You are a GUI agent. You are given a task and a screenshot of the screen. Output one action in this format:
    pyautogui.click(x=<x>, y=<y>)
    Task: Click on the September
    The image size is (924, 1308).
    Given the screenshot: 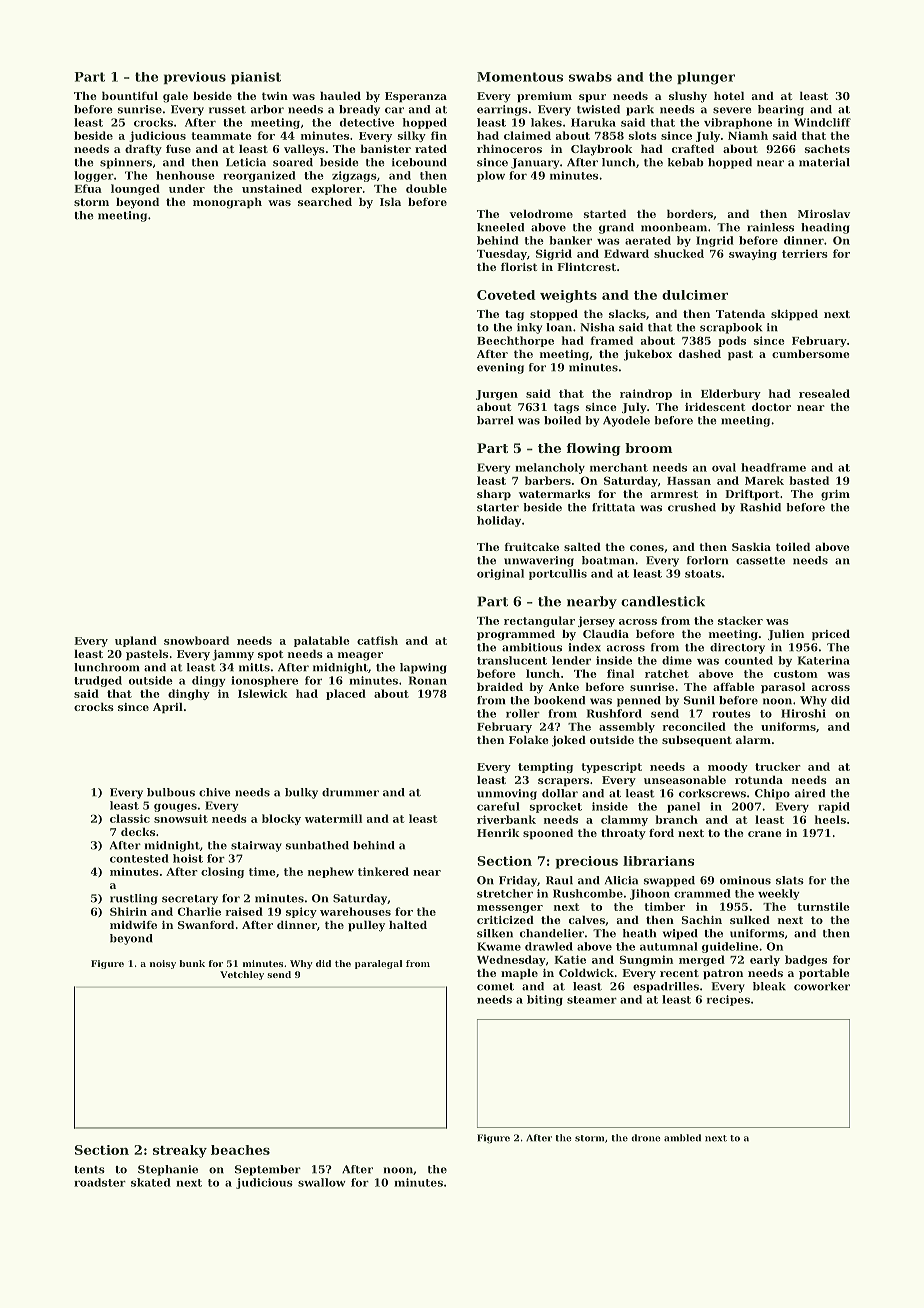 What is the action you would take?
    pyautogui.click(x=268, y=1170)
